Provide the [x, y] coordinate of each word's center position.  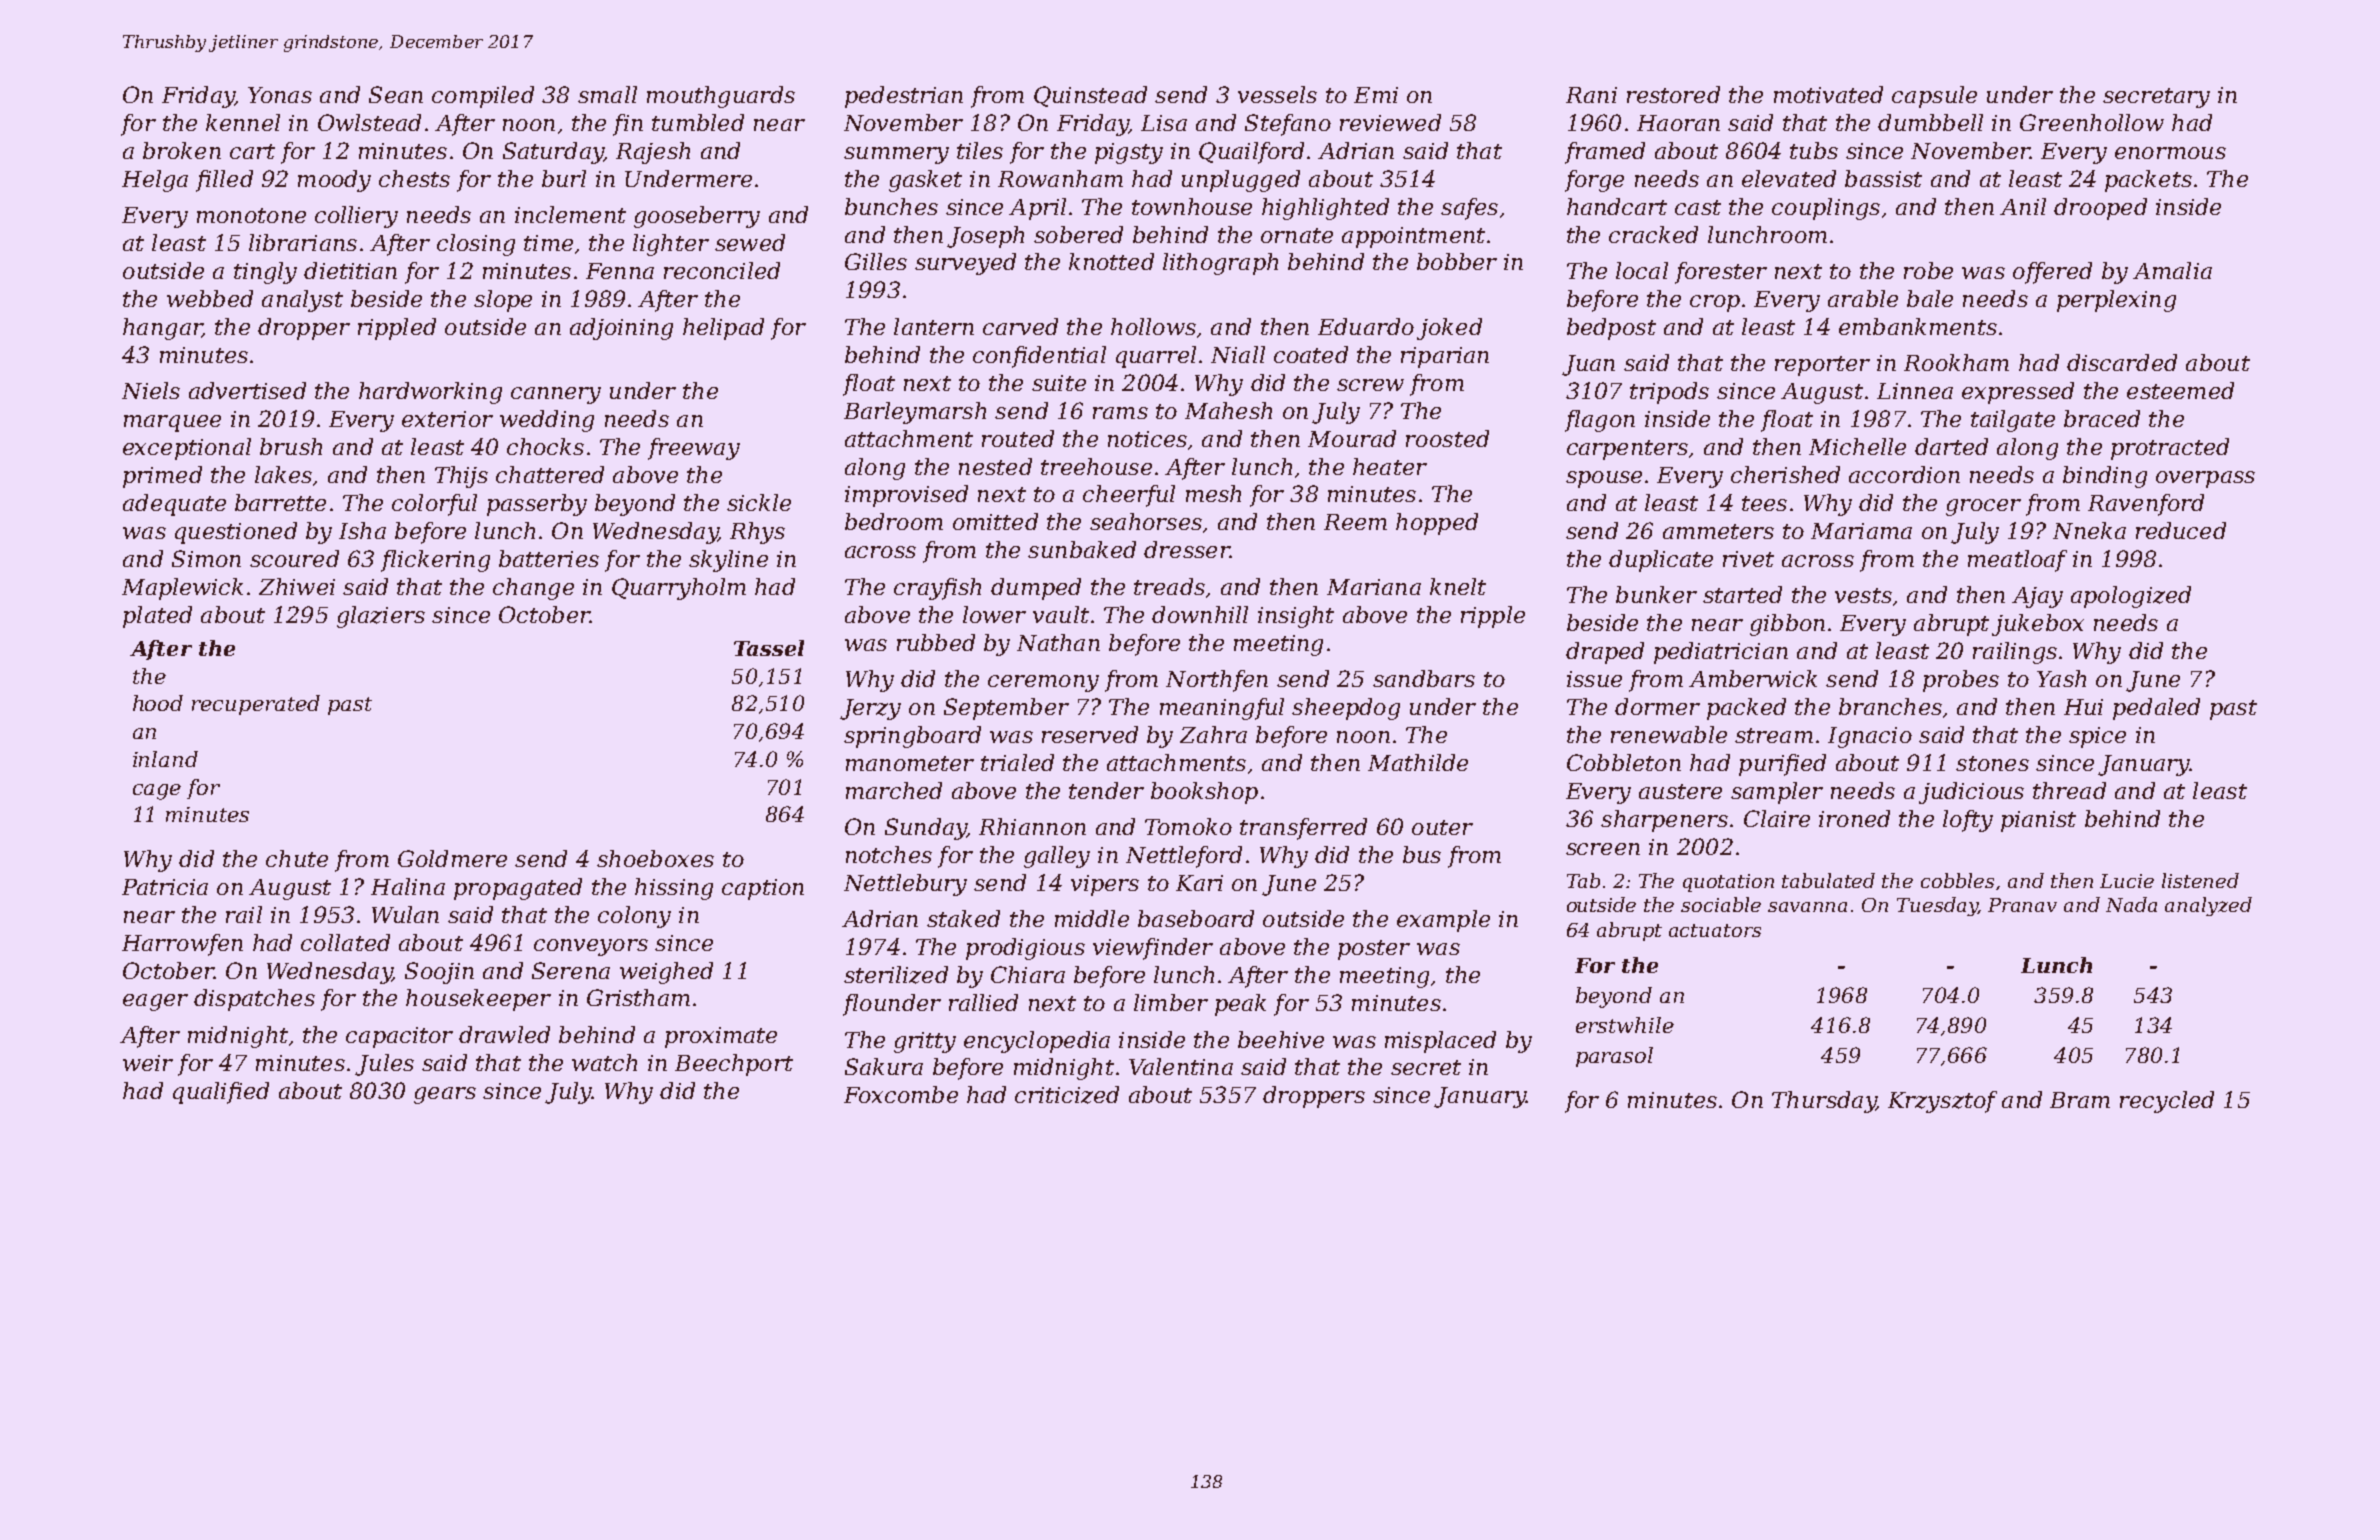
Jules [384, 1065]
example [1443, 921]
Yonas [280, 95]
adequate [174, 505]
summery [896, 155]
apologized [2131, 597]
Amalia [2172, 270]
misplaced [1440, 1042]
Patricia [165, 887]
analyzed [2208, 906]
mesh [1213, 493]
